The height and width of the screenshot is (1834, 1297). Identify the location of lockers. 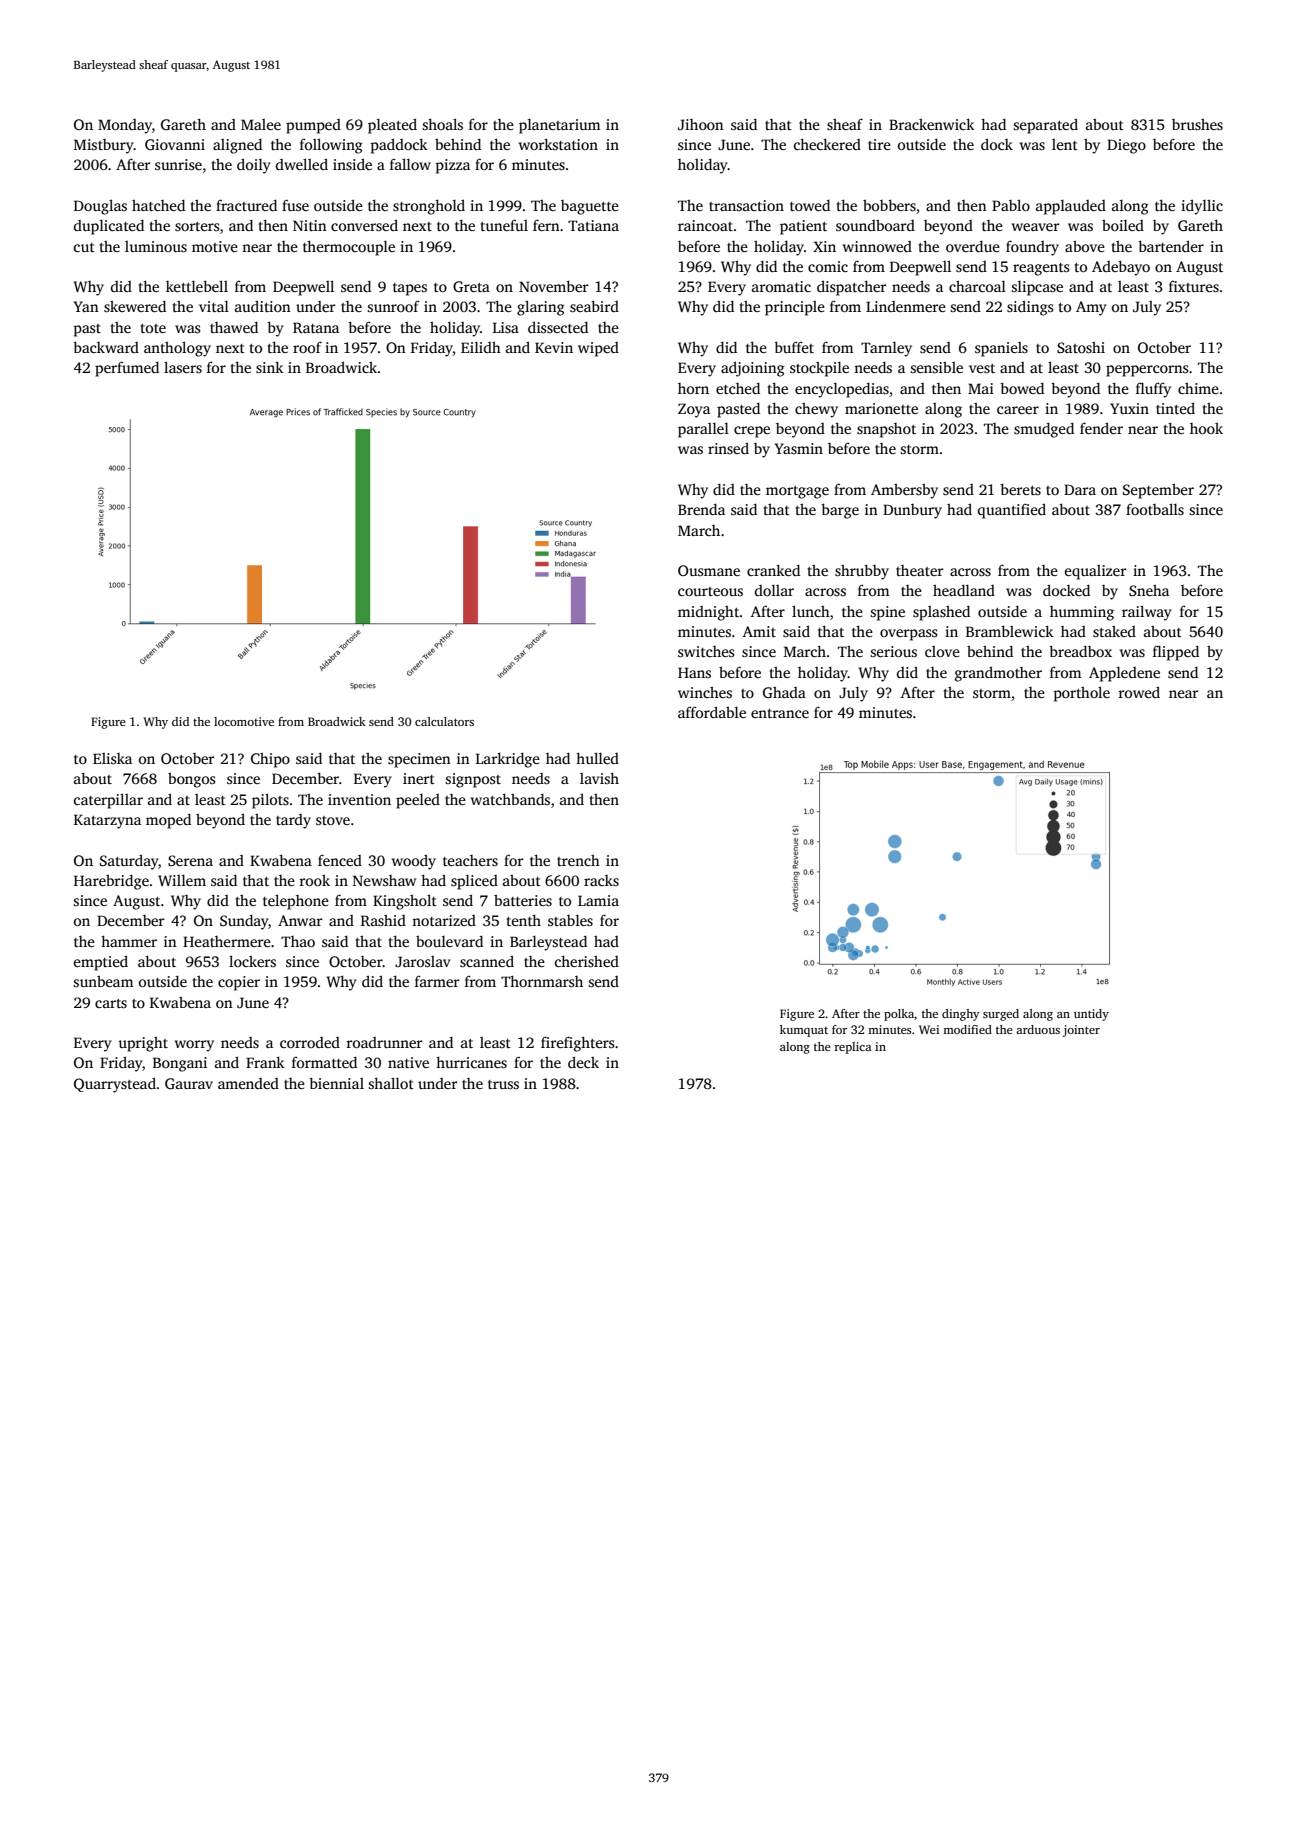
(252, 961).
